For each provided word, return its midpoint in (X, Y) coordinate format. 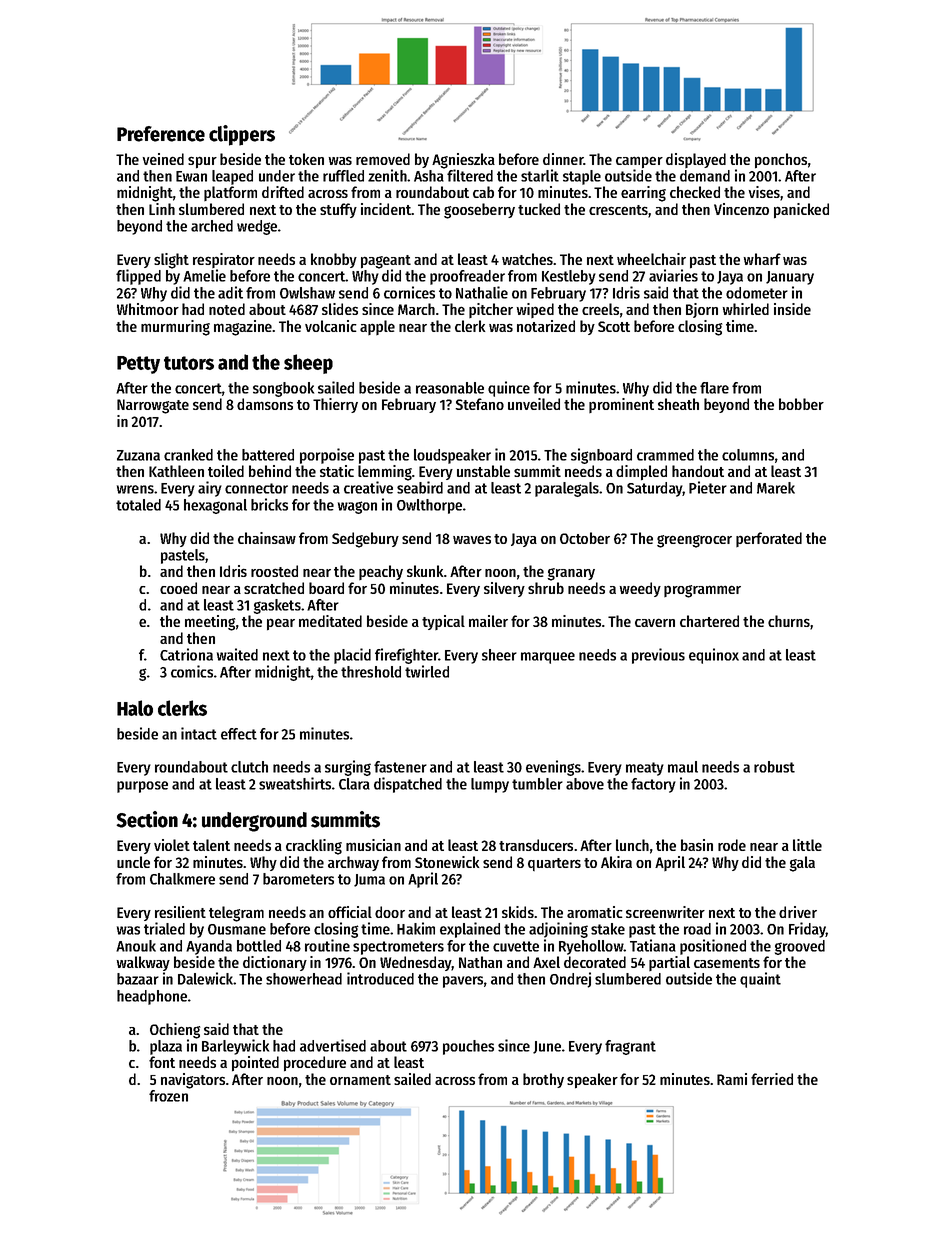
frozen (168, 1096)
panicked (801, 211)
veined (163, 159)
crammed (665, 455)
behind (270, 471)
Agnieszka (463, 161)
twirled (427, 671)
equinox (714, 656)
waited (237, 654)
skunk (425, 571)
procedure (315, 1064)
